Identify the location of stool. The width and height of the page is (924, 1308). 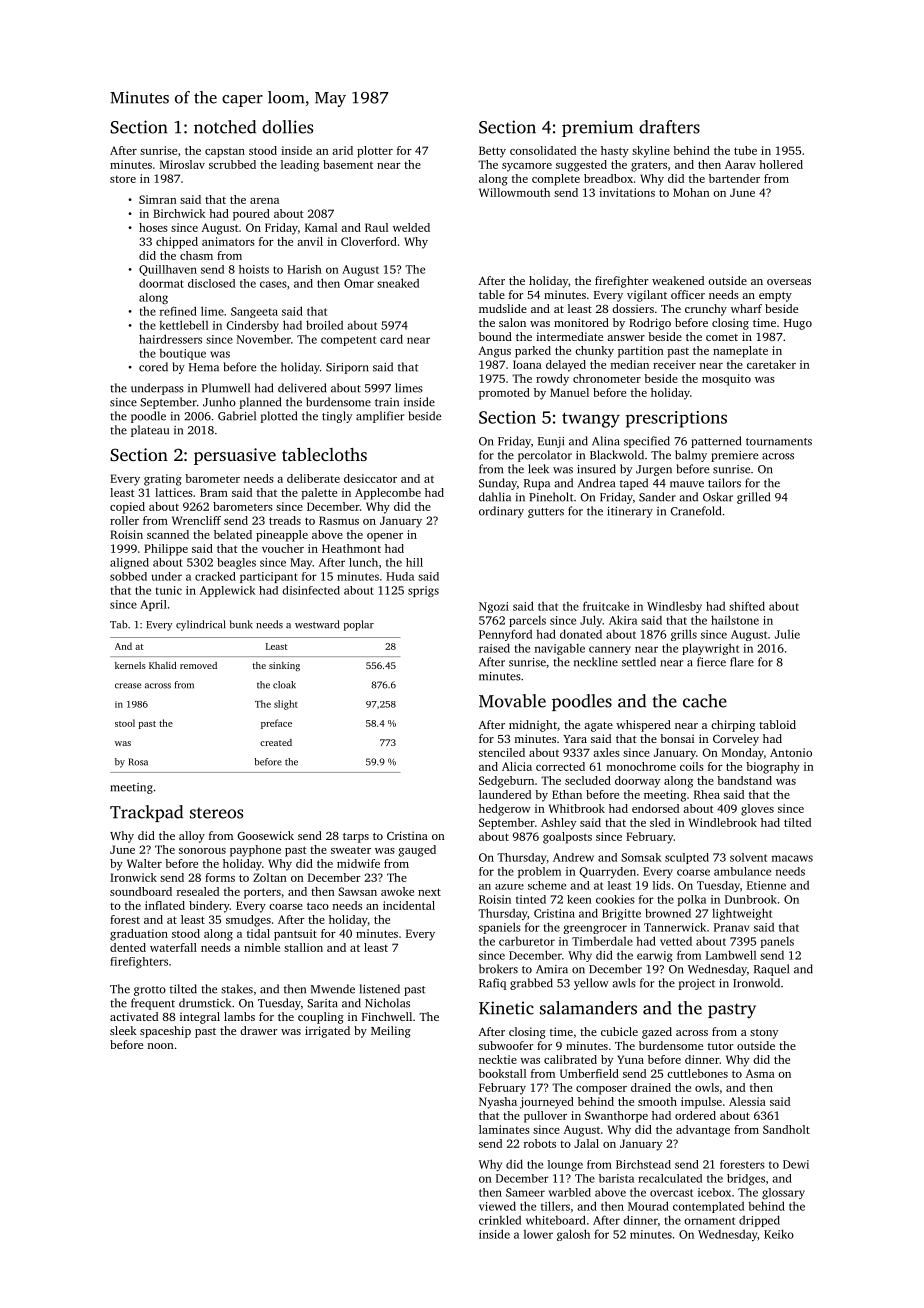
(125, 723).
